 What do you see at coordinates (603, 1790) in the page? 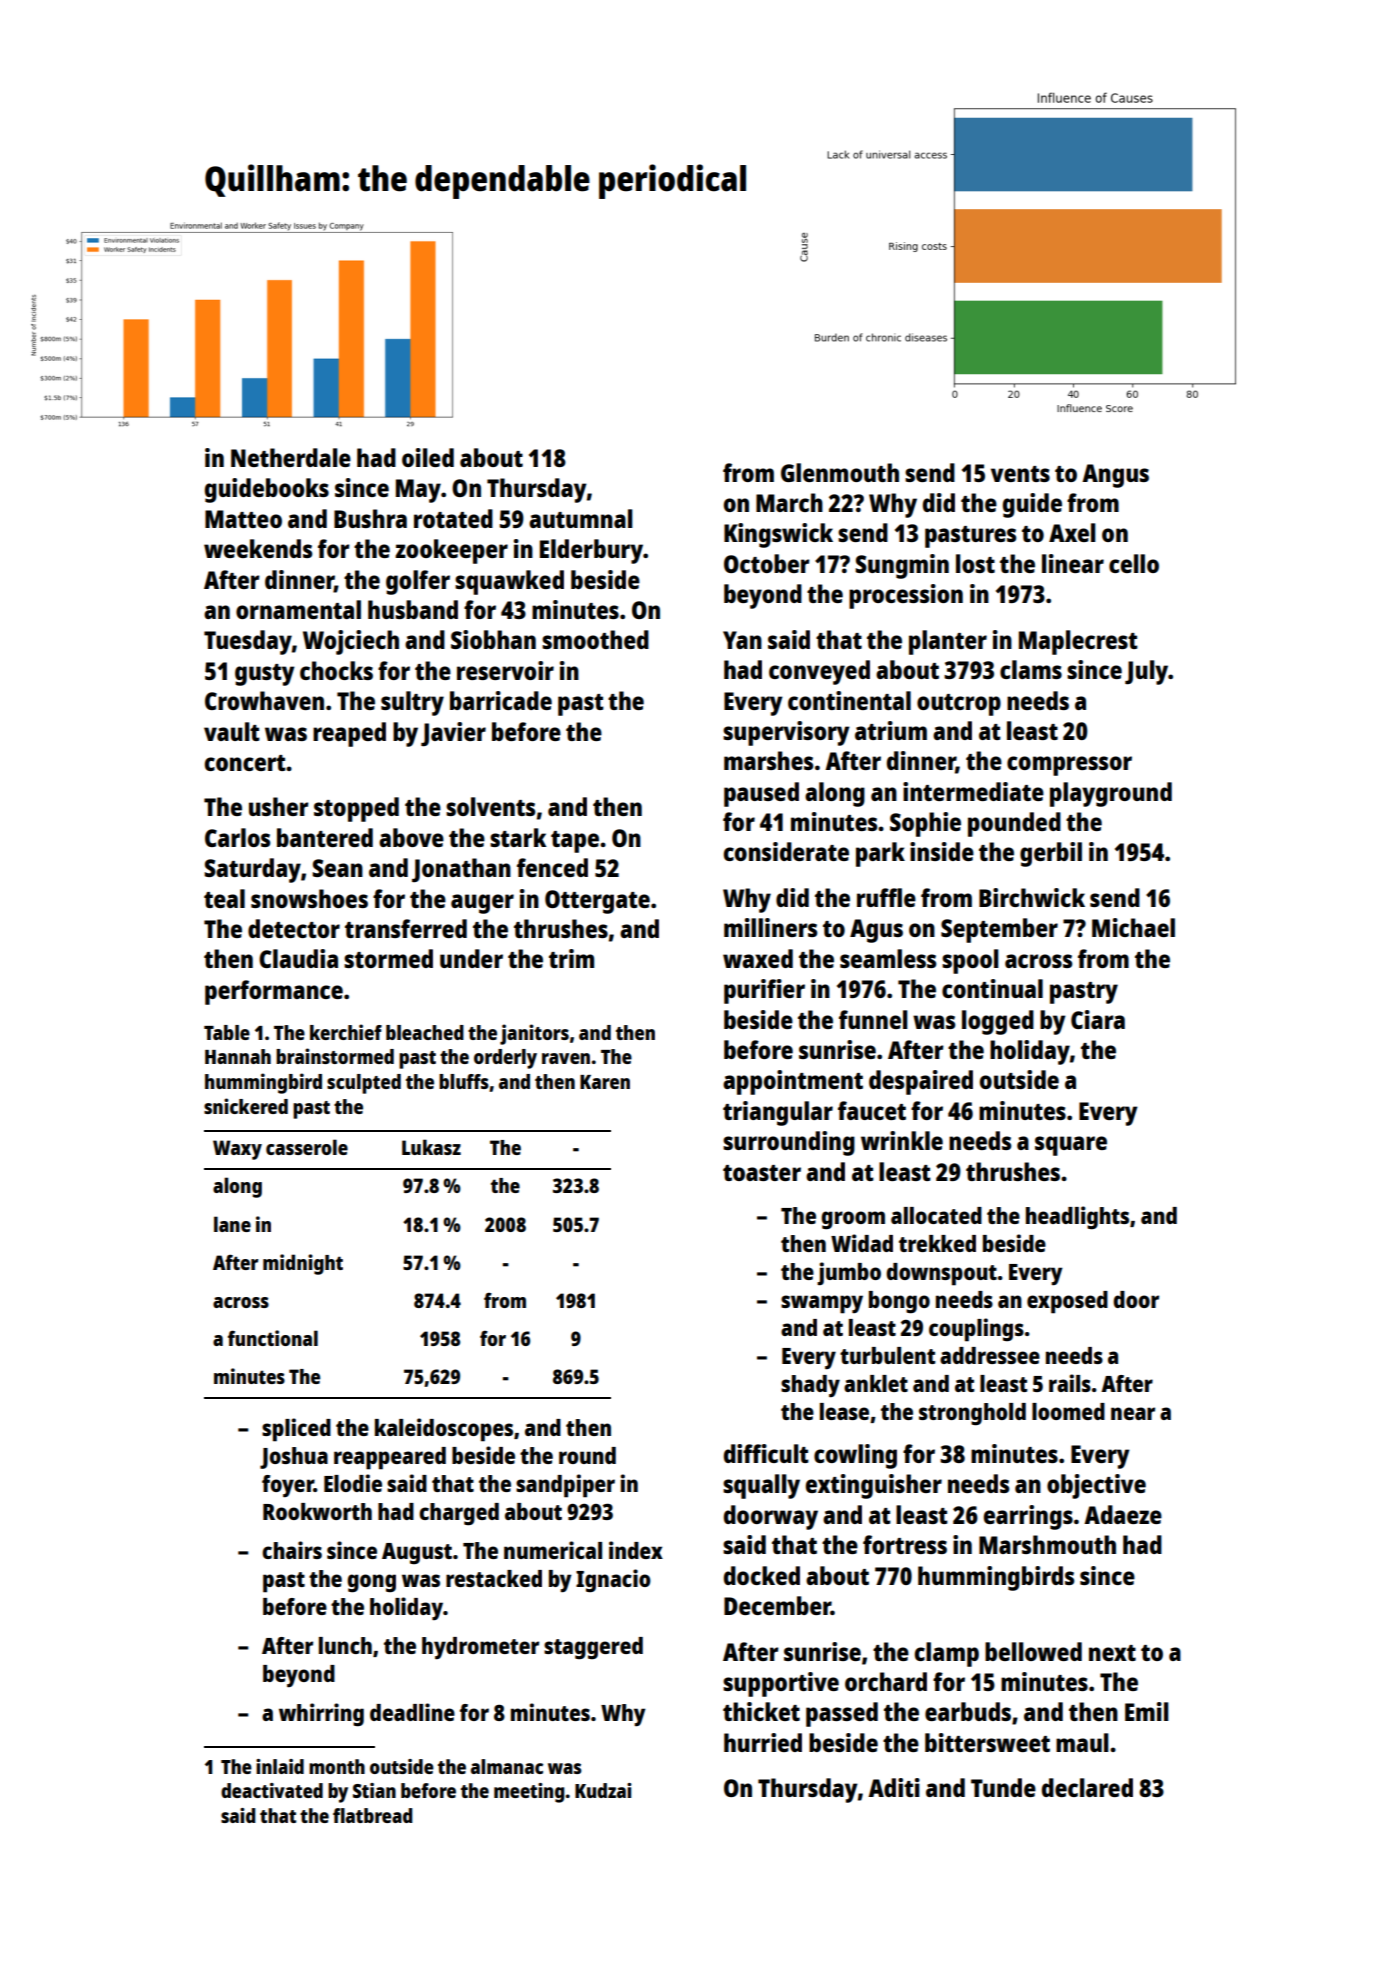
I see `Kudzai` at bounding box center [603, 1790].
